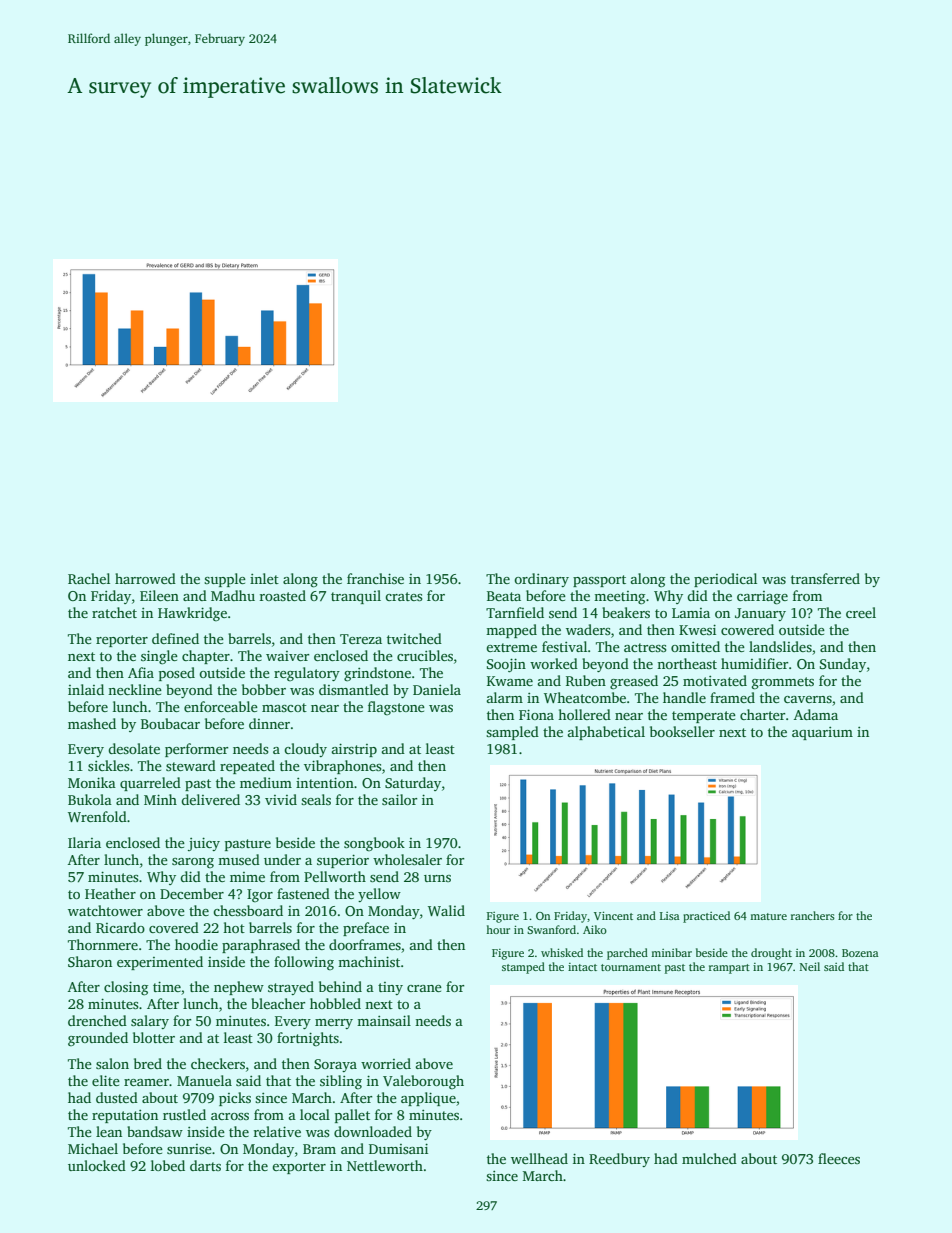  What do you see at coordinates (813, 915) in the image?
I see `ranchers` at bounding box center [813, 915].
